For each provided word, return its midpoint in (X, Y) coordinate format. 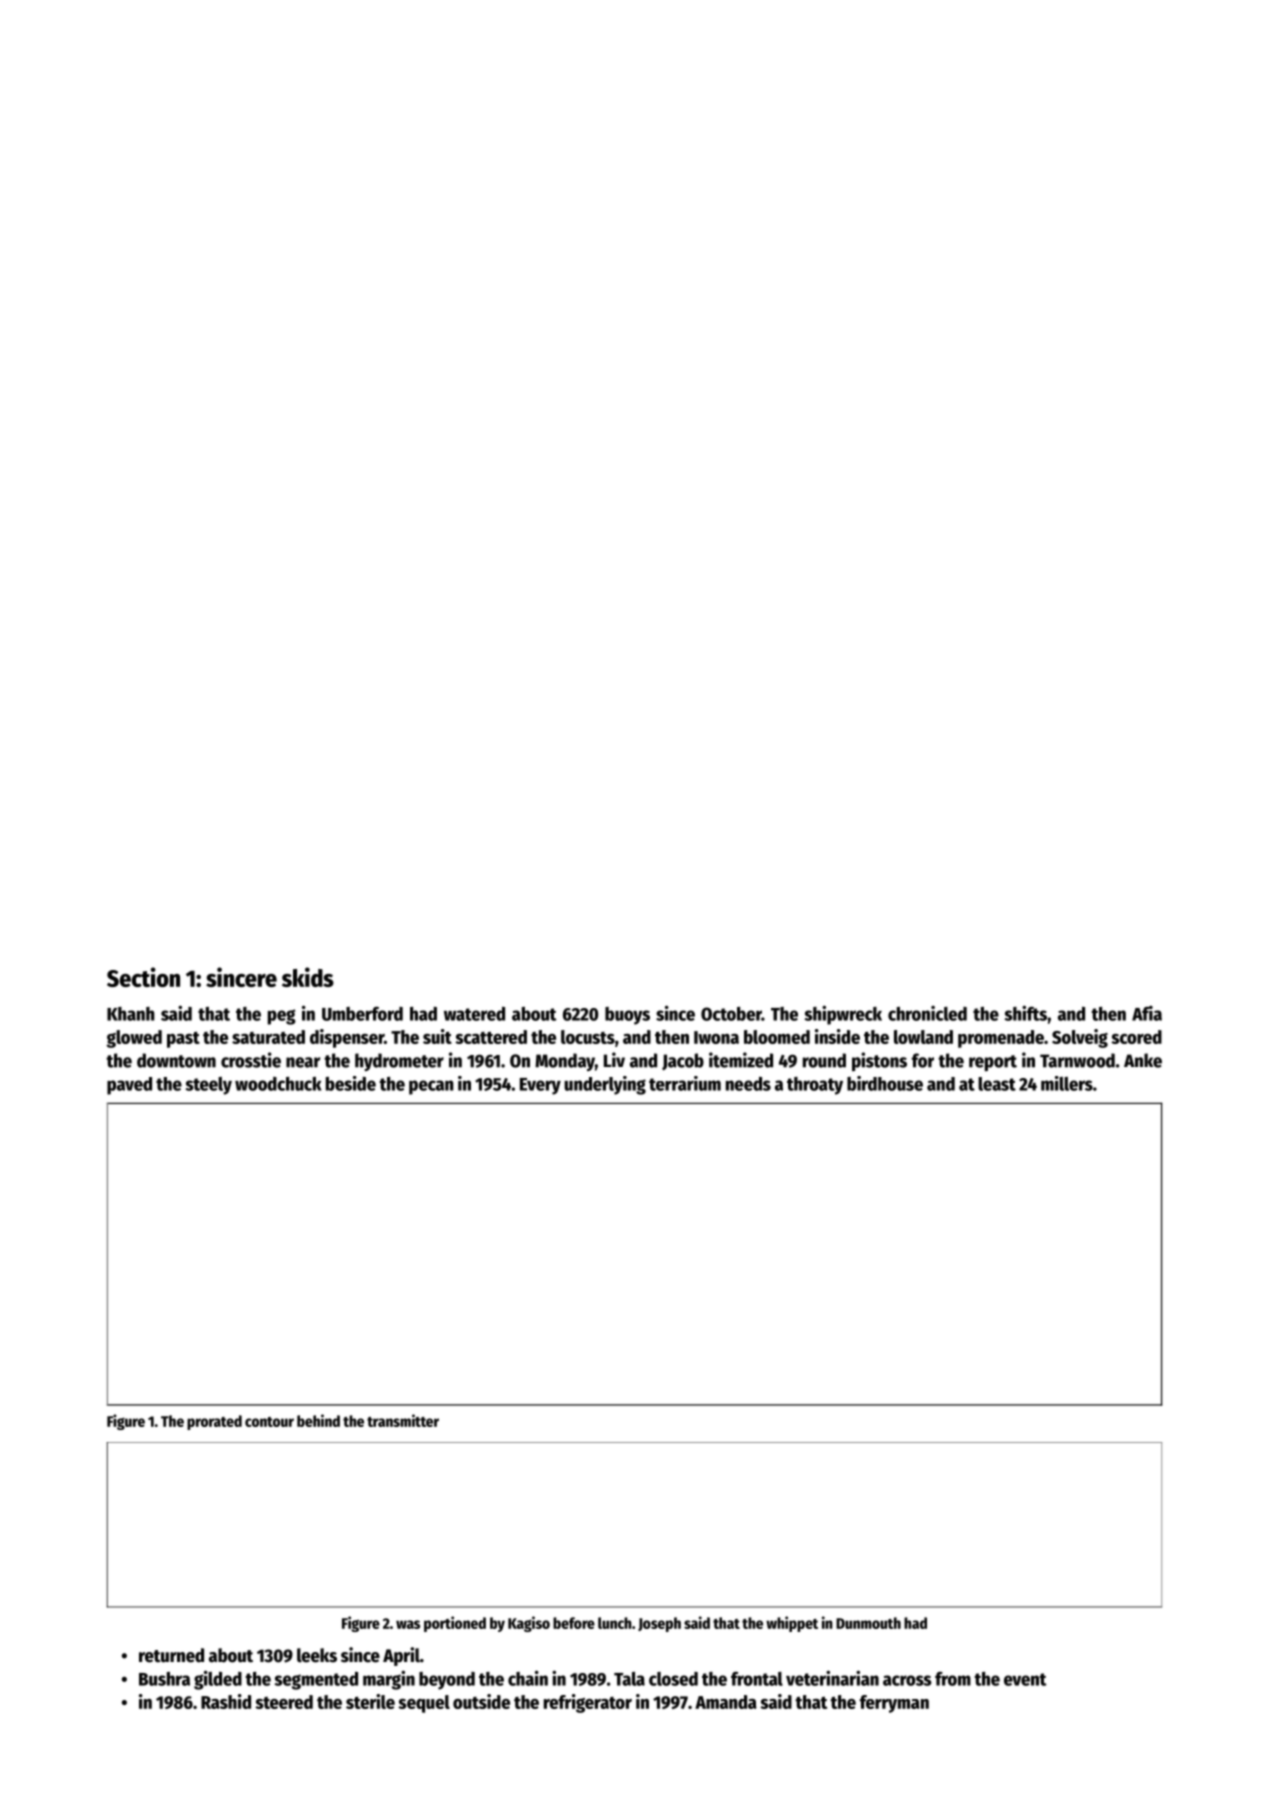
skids (308, 977)
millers (1067, 1083)
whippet (792, 1624)
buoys (627, 1016)
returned (171, 1655)
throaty (815, 1086)
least (997, 1084)
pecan (431, 1087)
